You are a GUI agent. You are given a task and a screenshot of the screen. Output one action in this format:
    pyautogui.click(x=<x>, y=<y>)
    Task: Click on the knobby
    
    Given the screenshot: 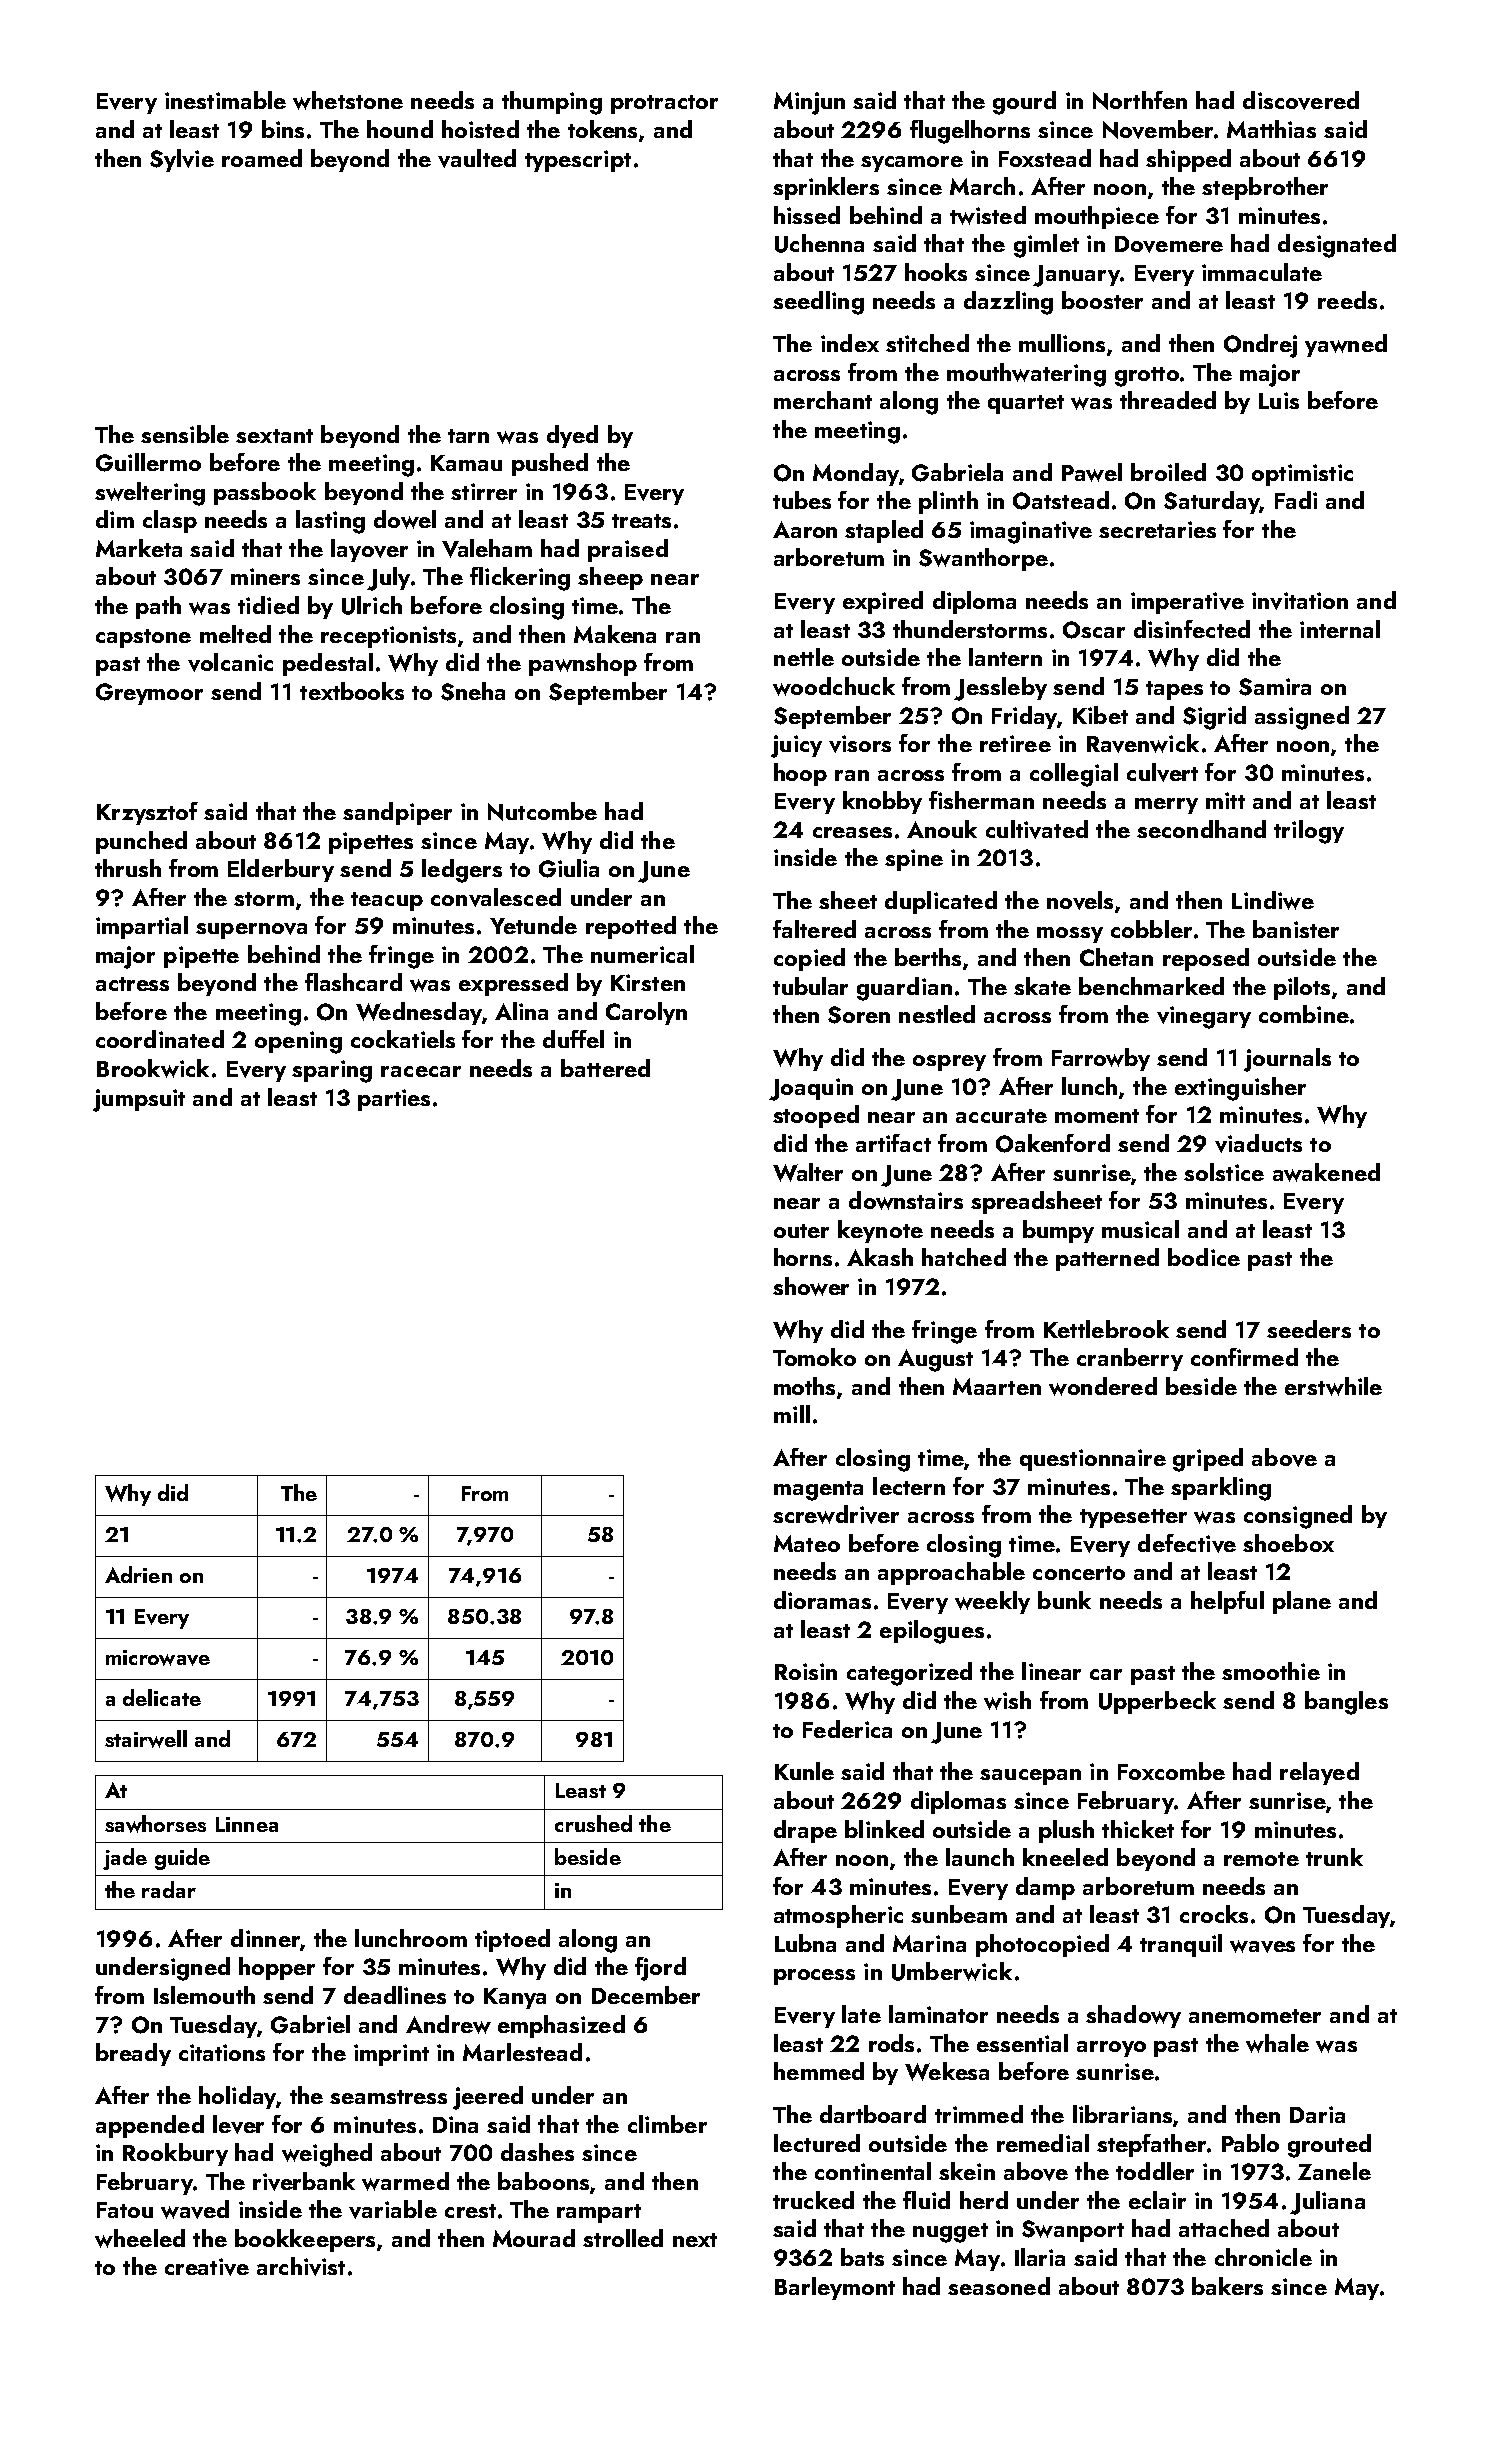 What is the action you would take?
    pyautogui.click(x=882, y=802)
